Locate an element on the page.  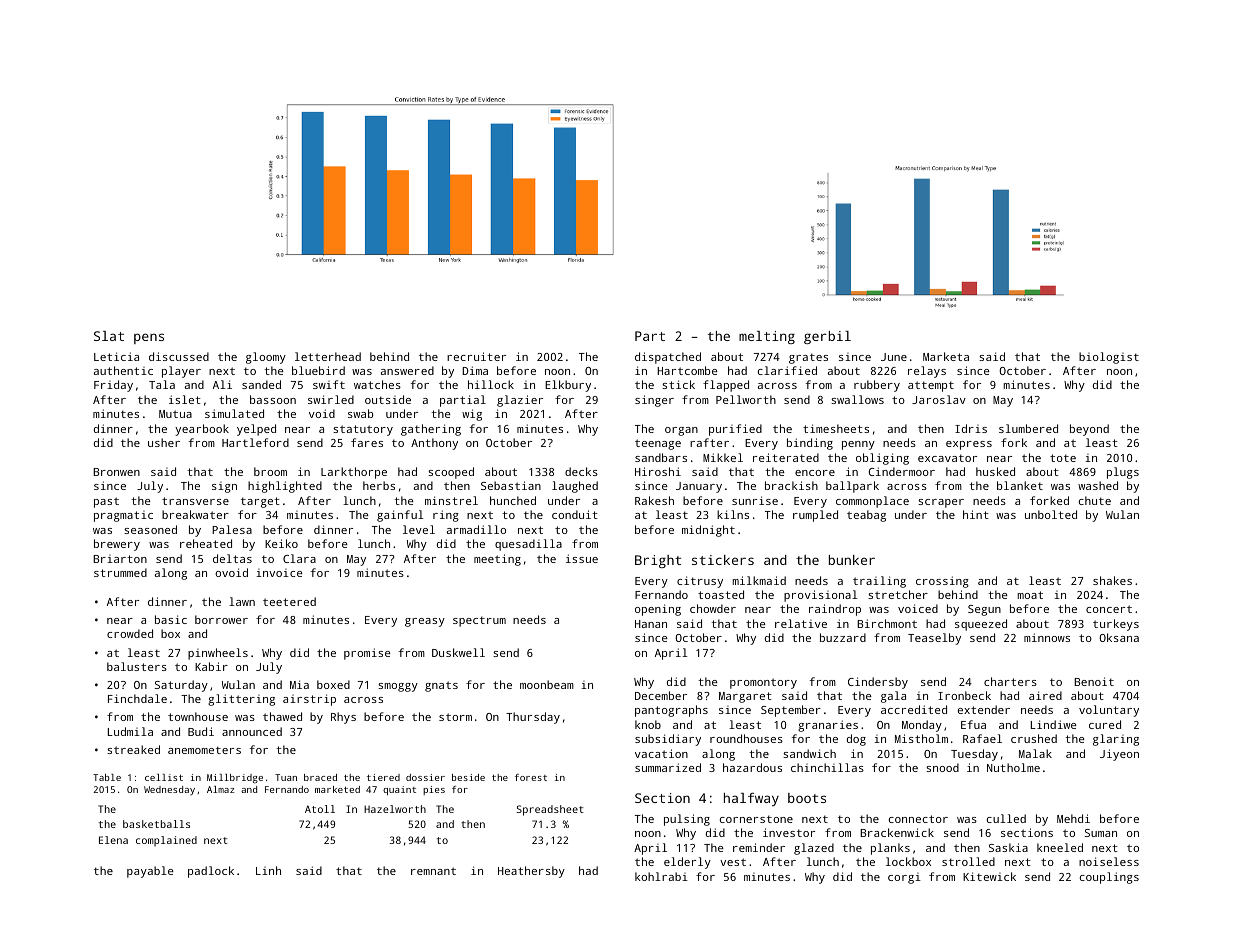
remnant is located at coordinates (433, 871).
